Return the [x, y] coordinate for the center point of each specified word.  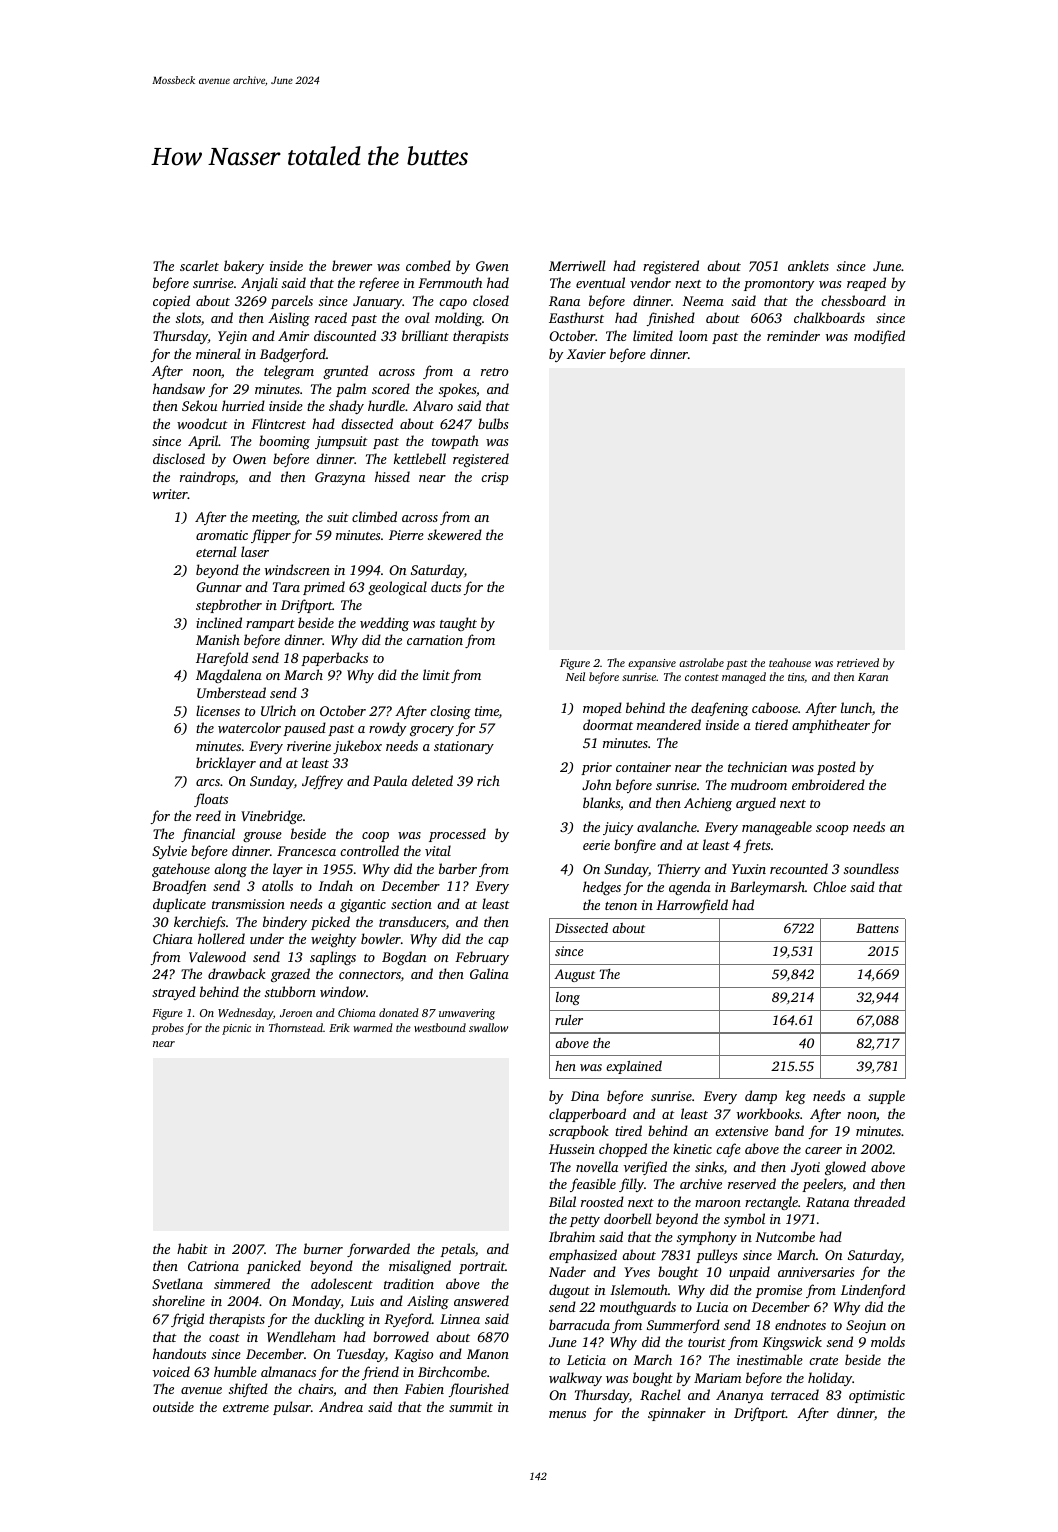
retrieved [858, 662]
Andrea [341, 1406]
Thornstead [296, 1027]
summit [471, 1407]
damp [761, 1097]
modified [879, 337]
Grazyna [340, 478]
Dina [585, 1096]
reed [208, 815]
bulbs [493, 423]
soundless [871, 868]
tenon [621, 906]
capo [453, 304]
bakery [244, 267]
